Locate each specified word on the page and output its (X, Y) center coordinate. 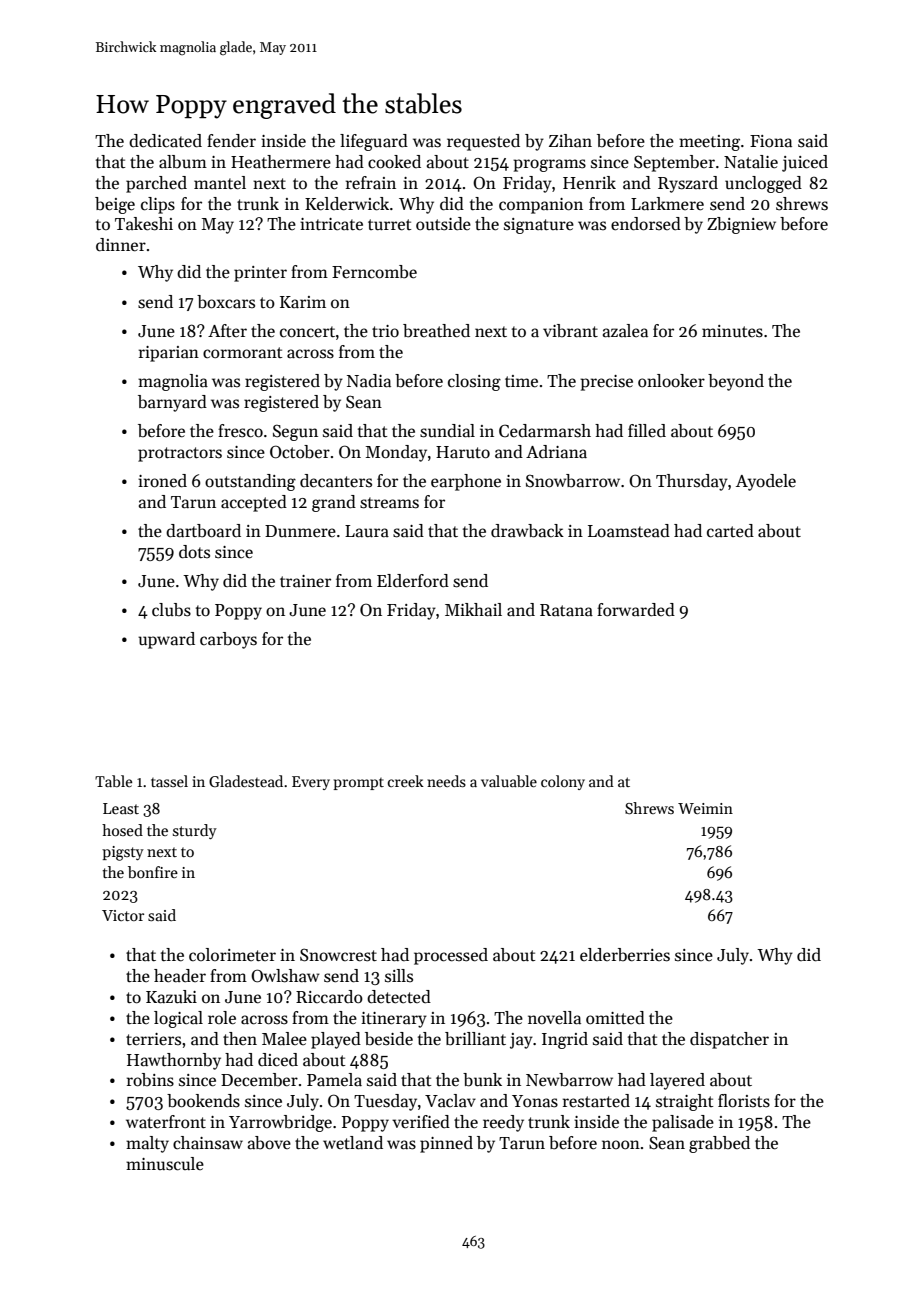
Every (311, 783)
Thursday (692, 482)
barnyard (172, 403)
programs (549, 165)
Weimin (705, 808)
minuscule (165, 1164)
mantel (220, 183)
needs (446, 781)
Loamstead (629, 531)
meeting (709, 143)
